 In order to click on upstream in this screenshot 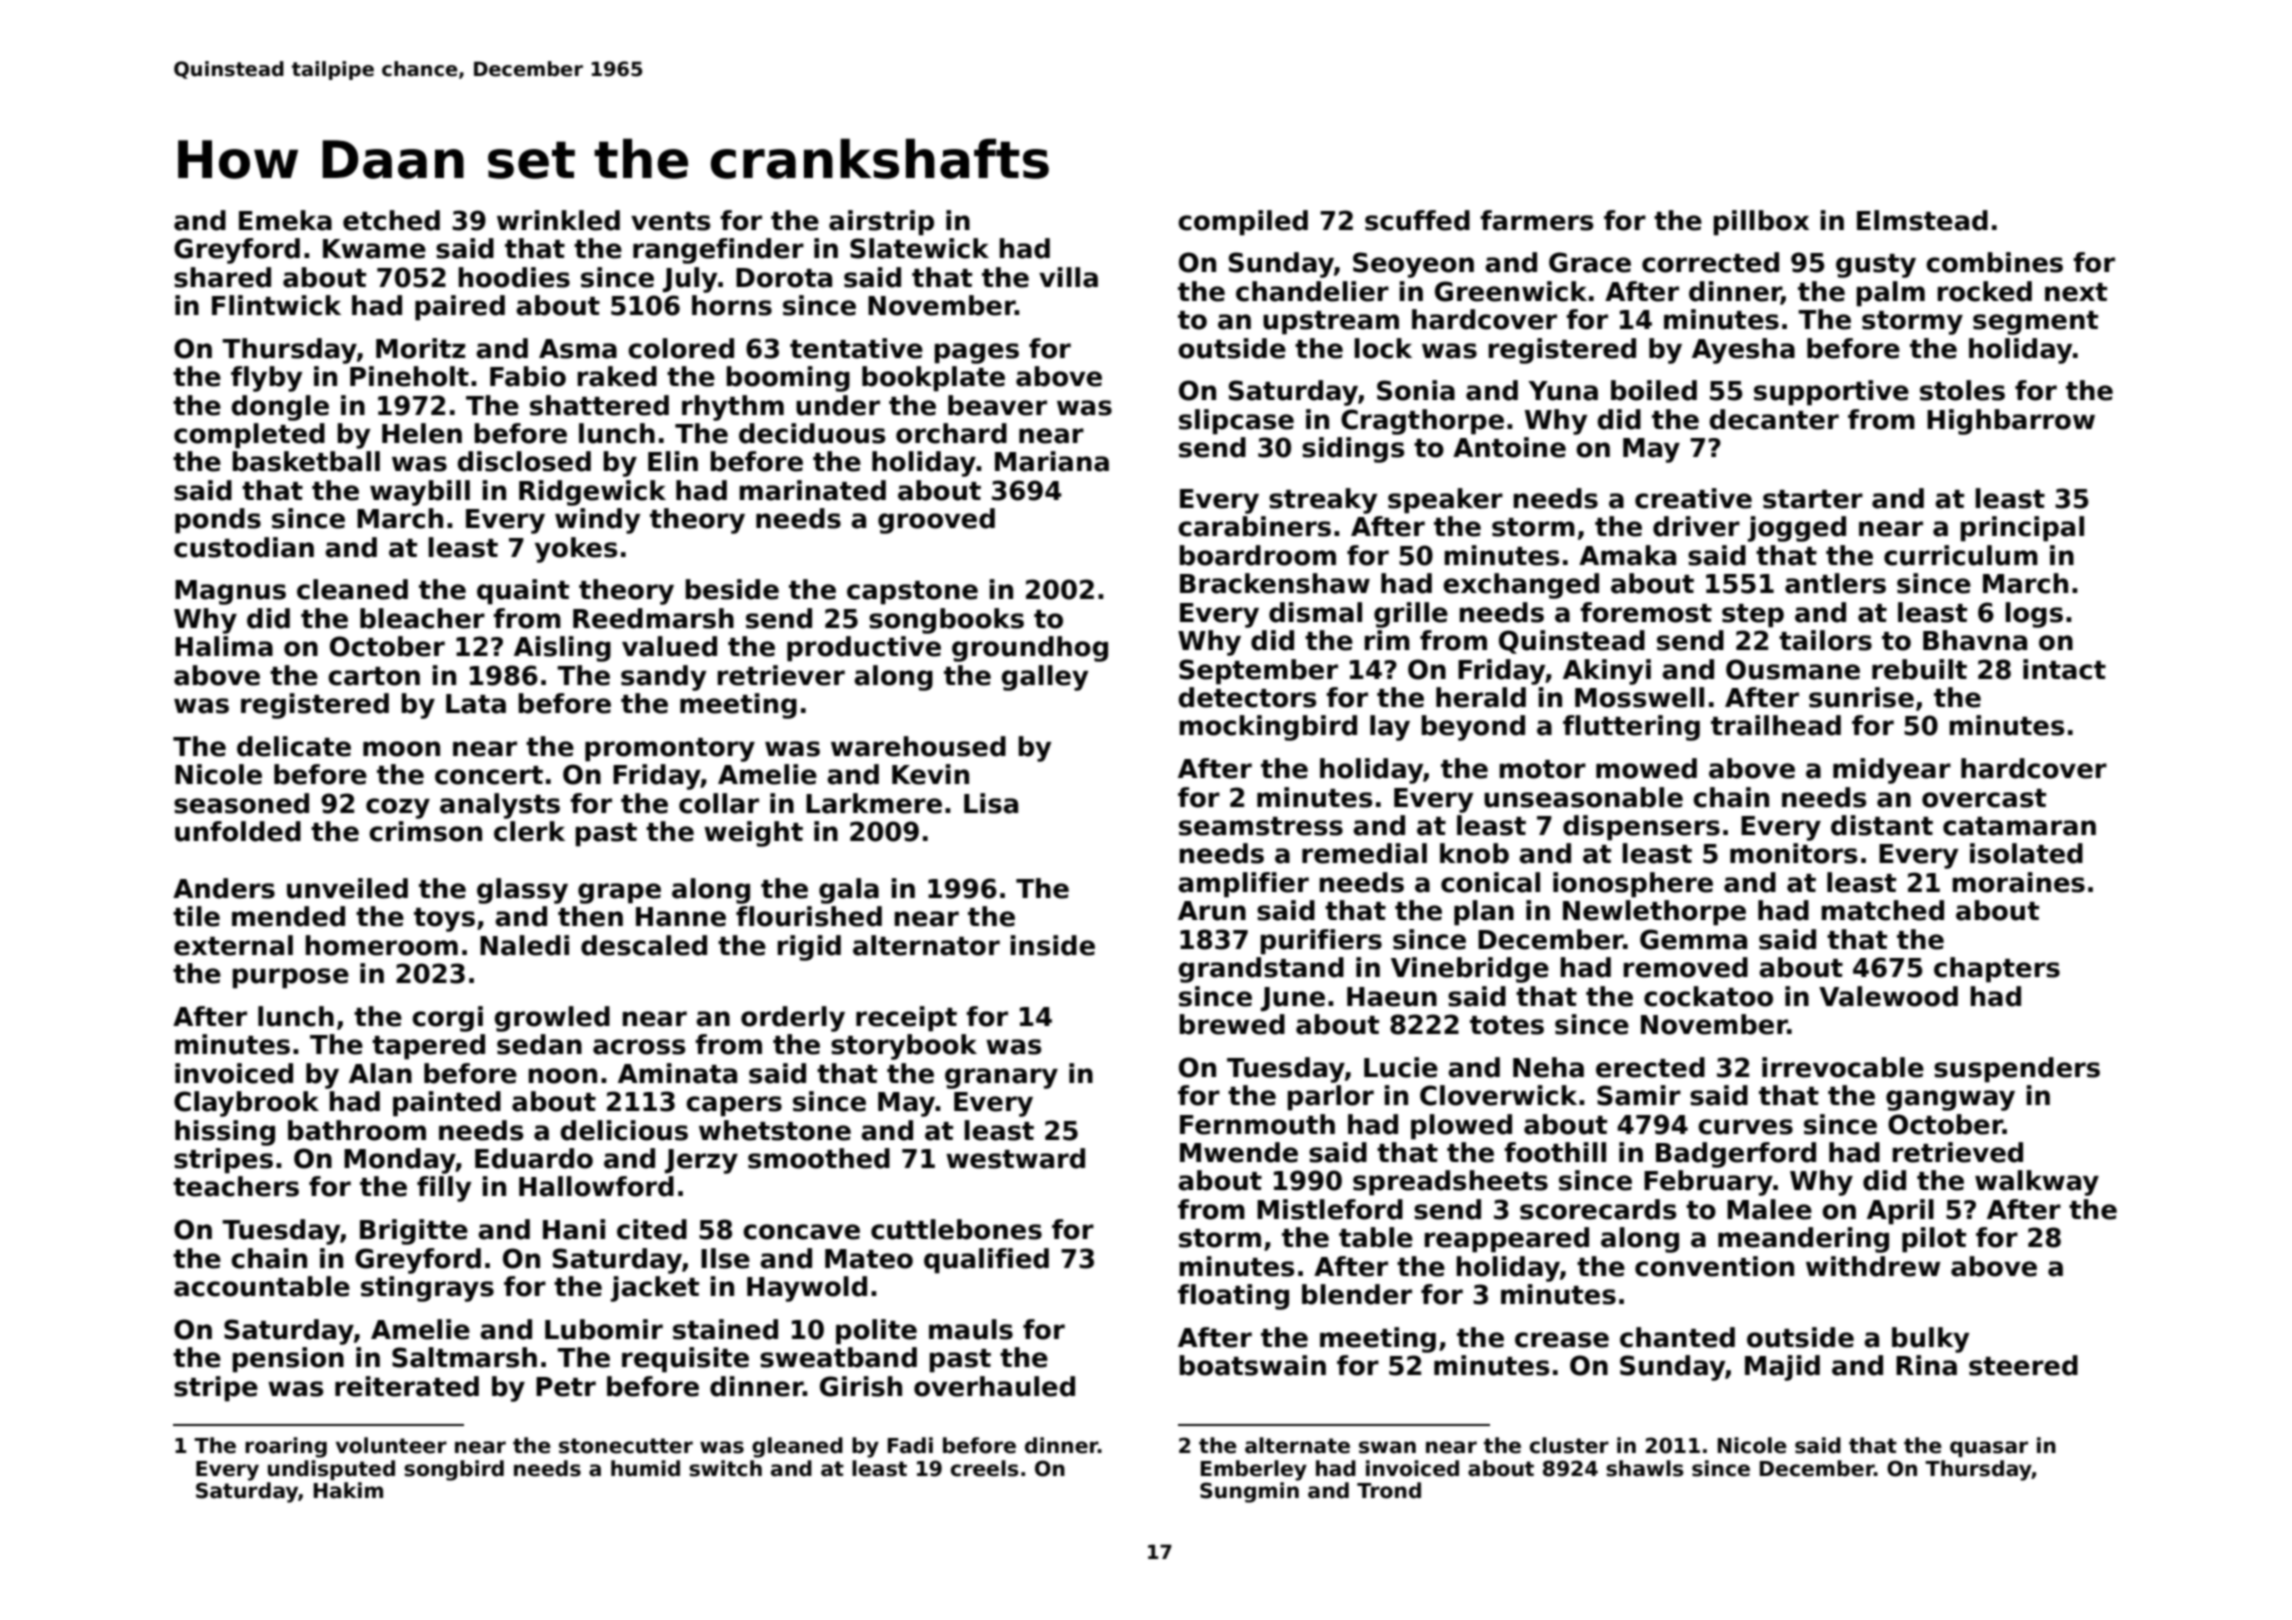, I will do `click(1331, 323)`.
